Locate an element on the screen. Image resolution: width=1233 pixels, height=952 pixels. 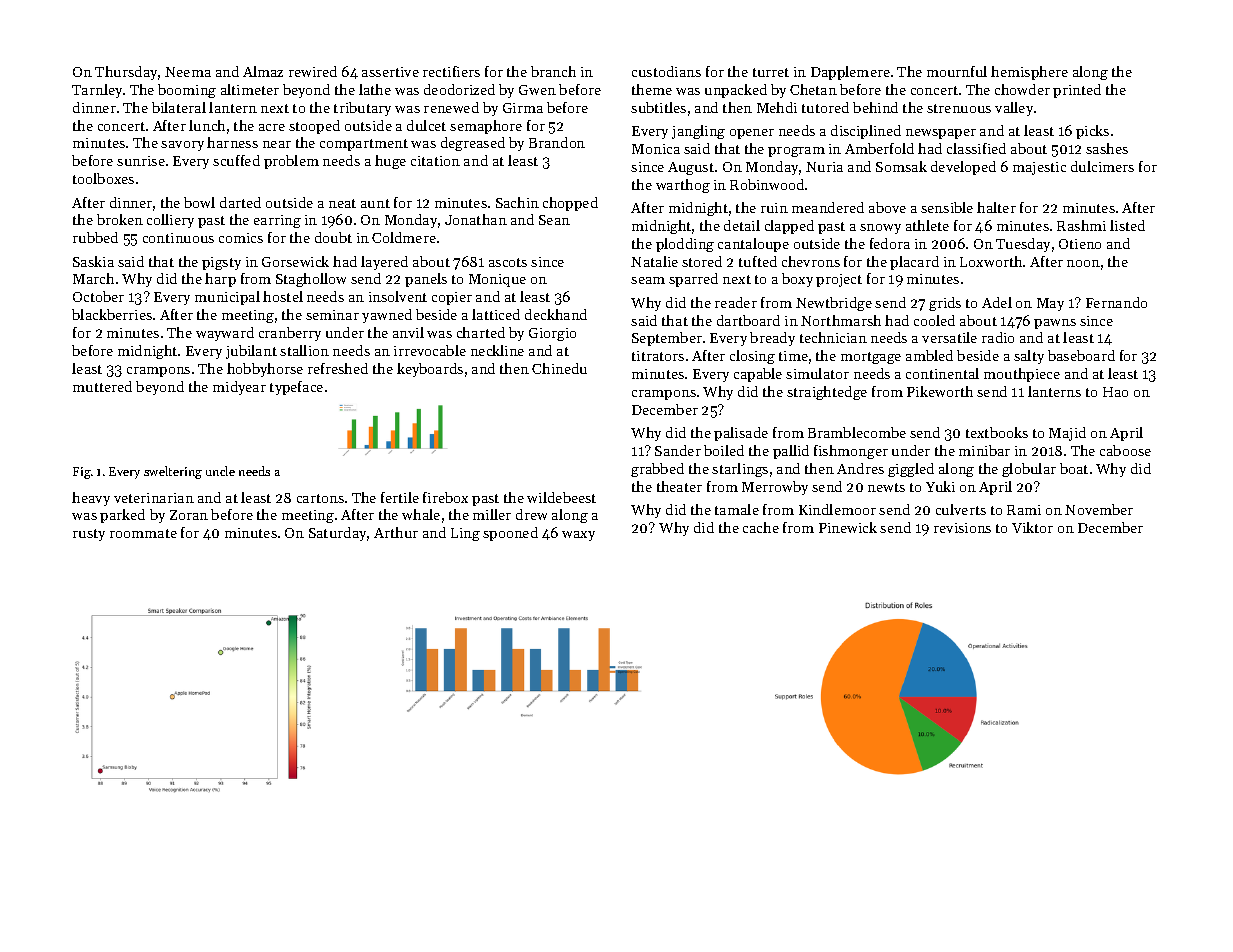
Neema is located at coordinates (188, 72).
